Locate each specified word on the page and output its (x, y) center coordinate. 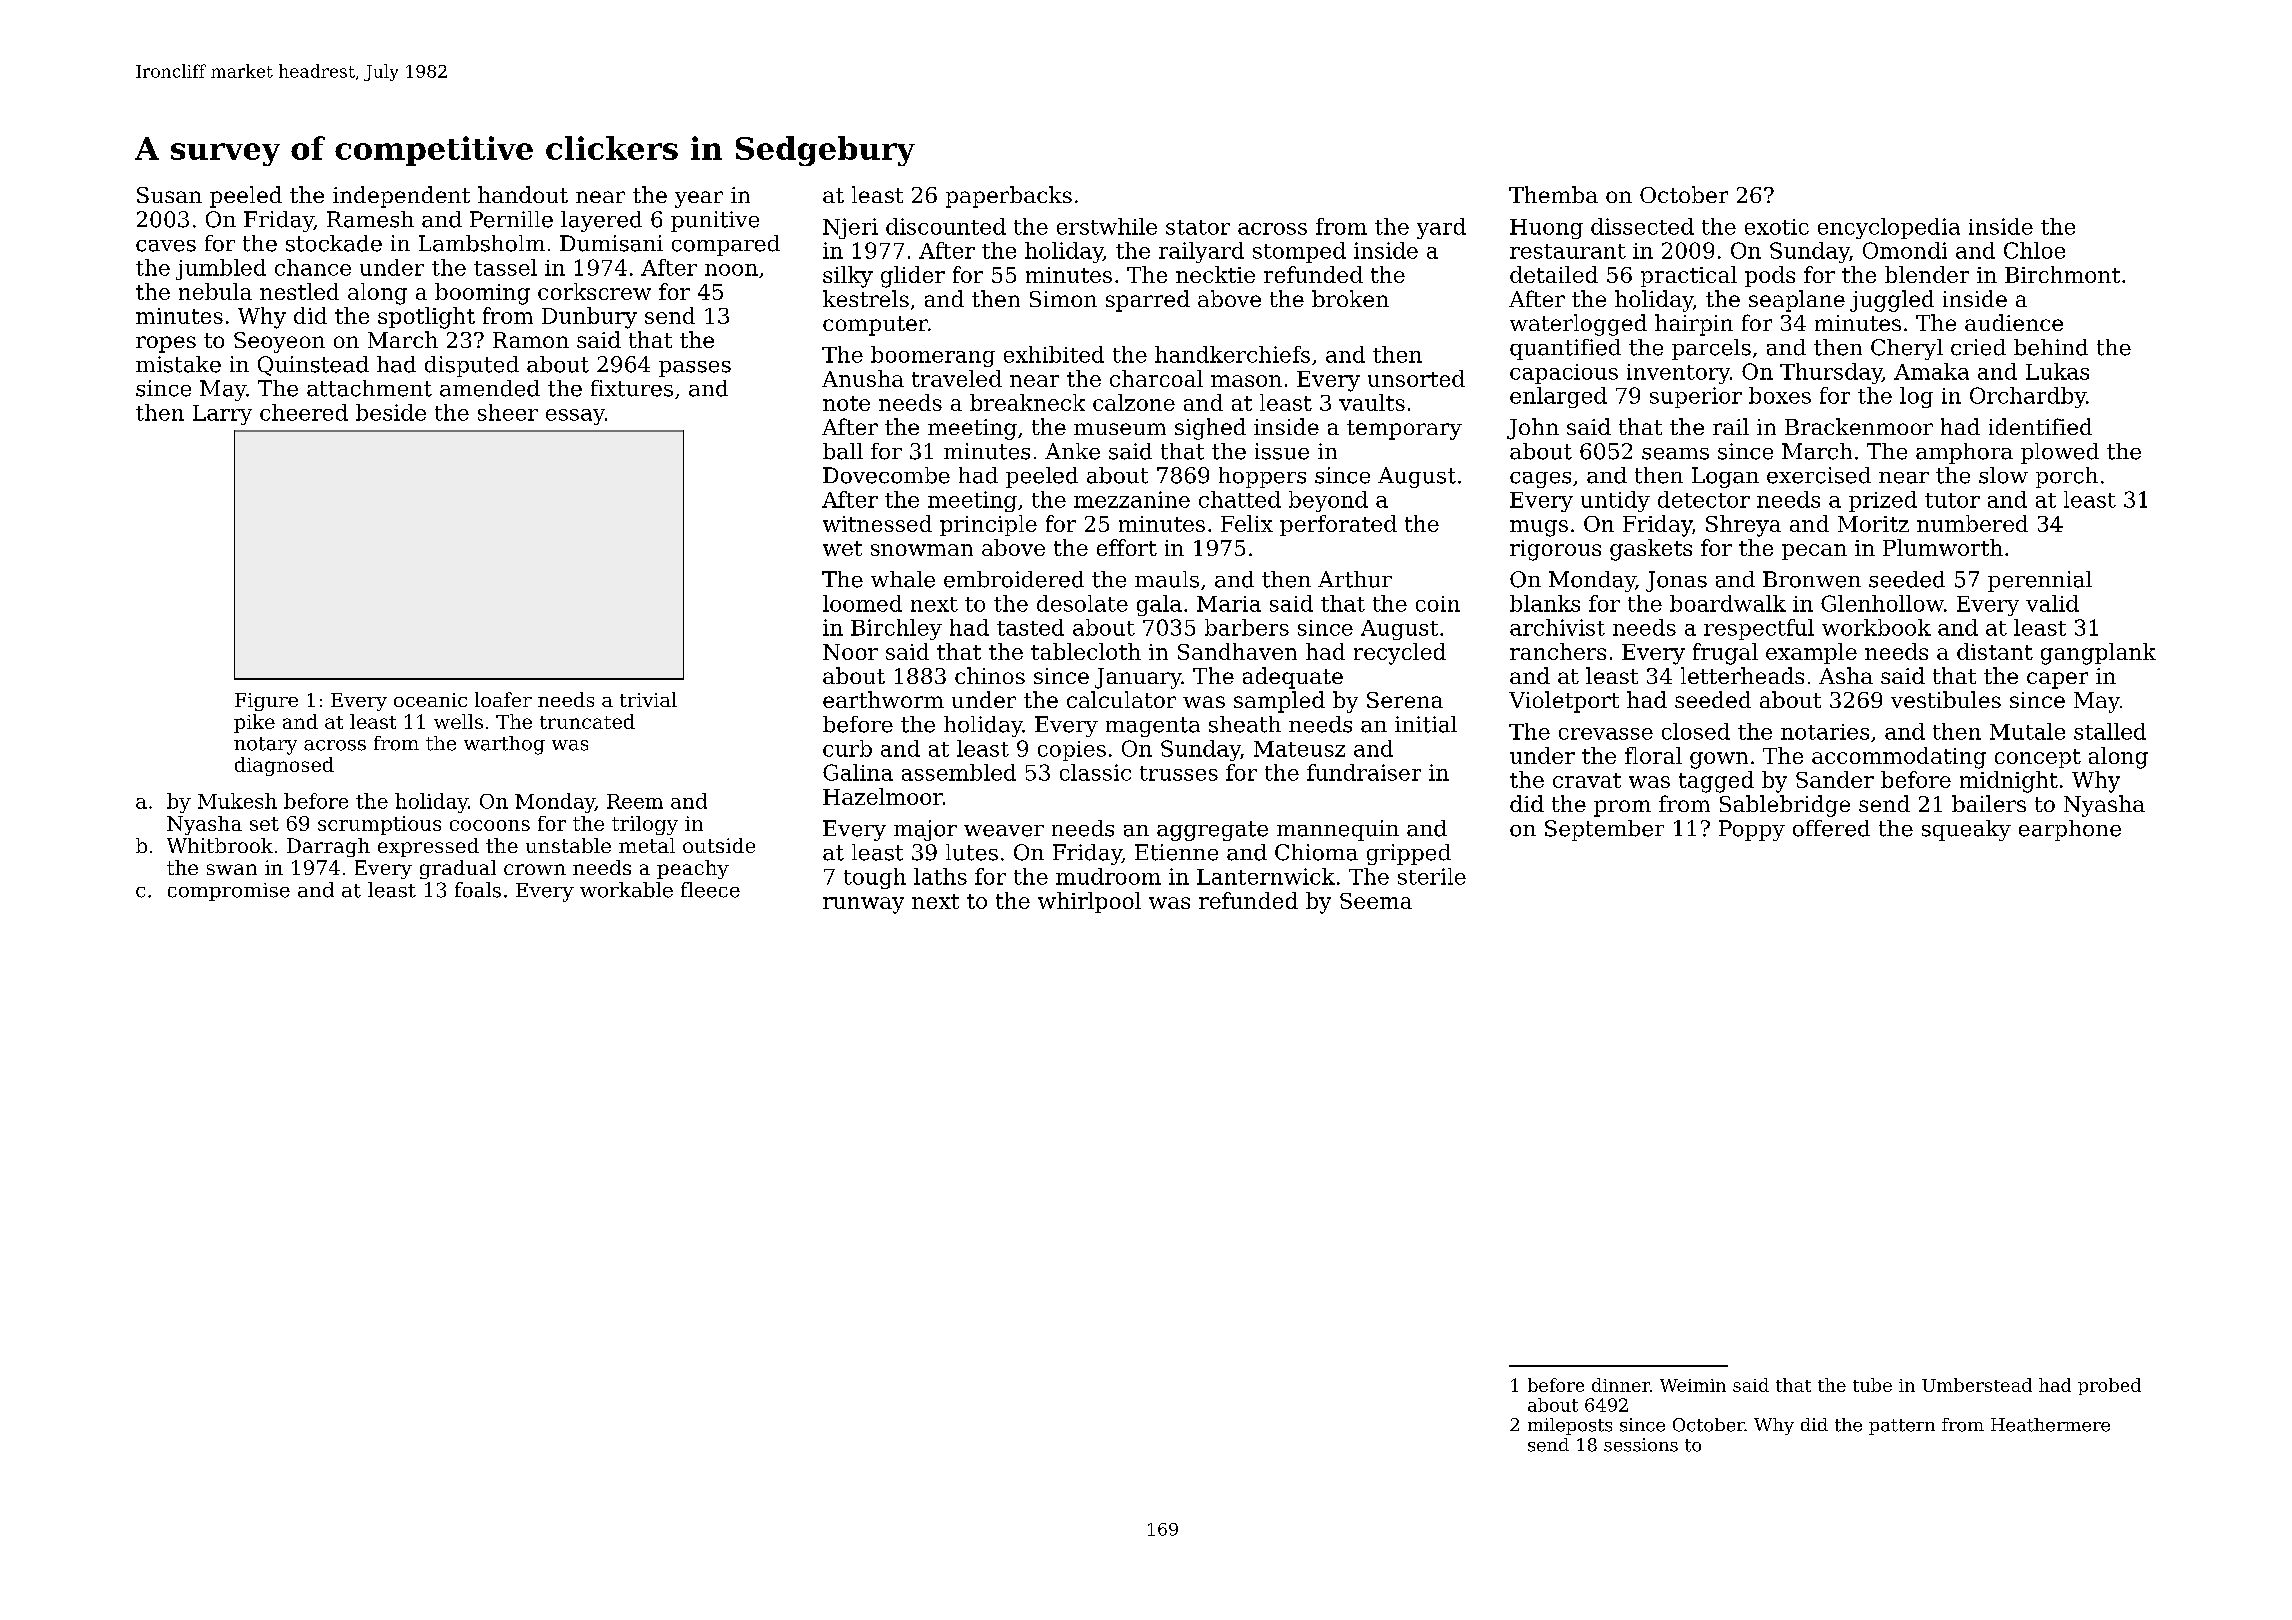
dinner (1621, 1385)
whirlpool (1089, 902)
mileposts (1570, 1426)
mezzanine (1132, 499)
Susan (169, 195)
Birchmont (2062, 274)
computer (875, 326)
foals (478, 890)
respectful (1759, 629)
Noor (850, 652)
